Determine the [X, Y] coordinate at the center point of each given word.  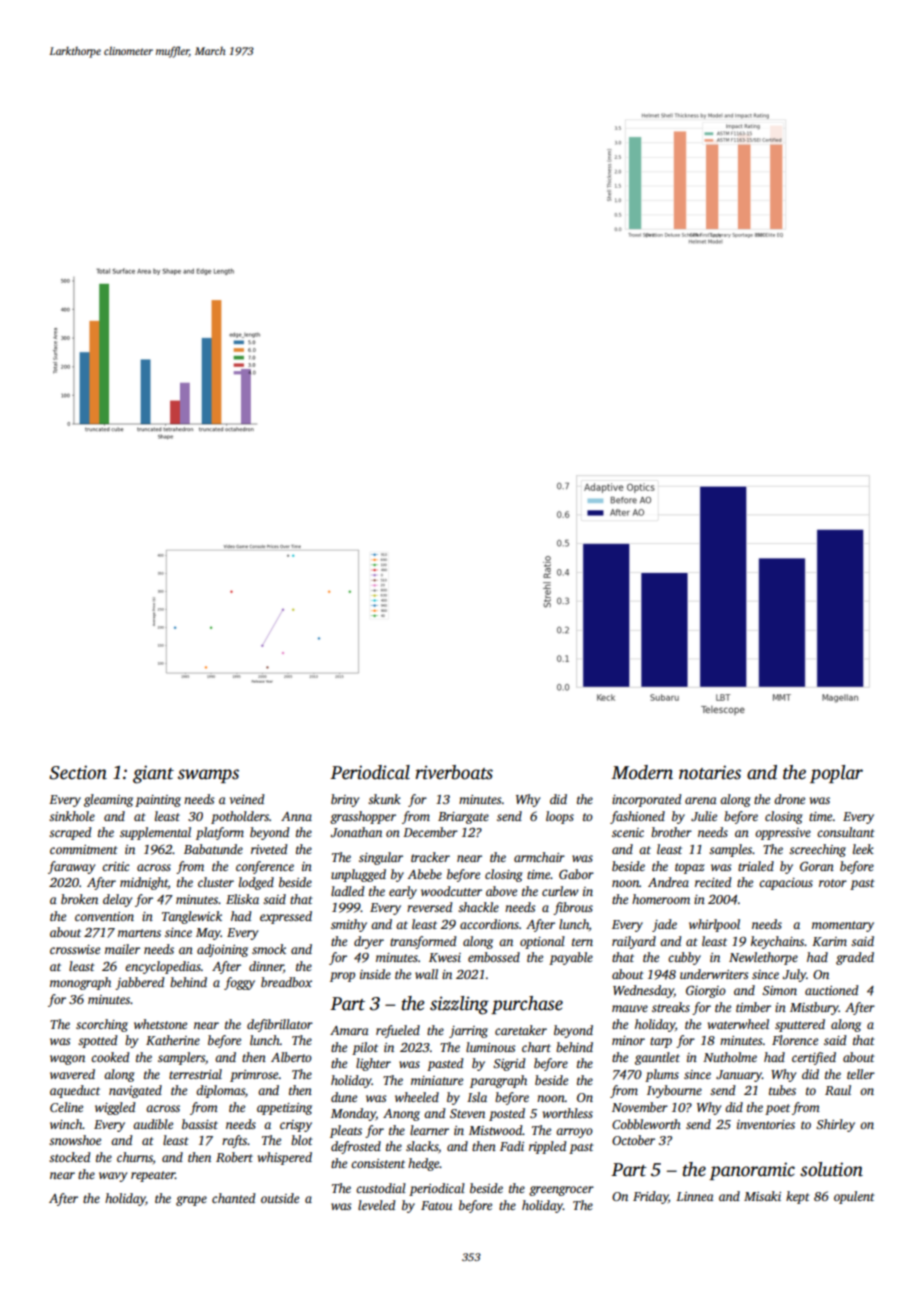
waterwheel [738, 1024]
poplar [836, 774]
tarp [661, 1042]
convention [104, 916]
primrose [254, 1076]
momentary [843, 926]
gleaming [108, 800]
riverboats [454, 772]
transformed [423, 942]
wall [426, 974]
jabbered [140, 983]
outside [280, 1198]
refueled [398, 1031]
